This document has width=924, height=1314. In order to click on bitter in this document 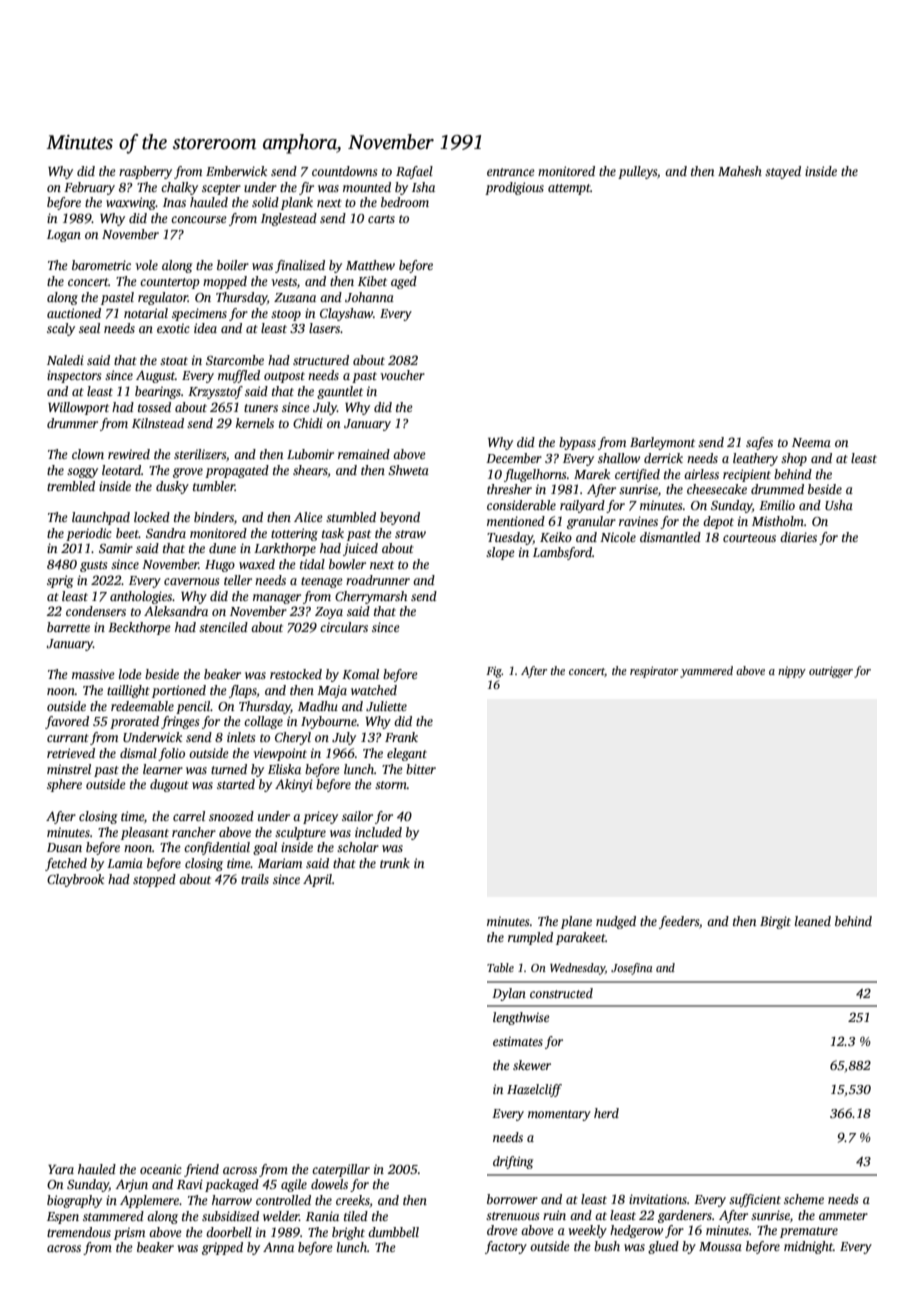, I will do `click(421, 769)`.
